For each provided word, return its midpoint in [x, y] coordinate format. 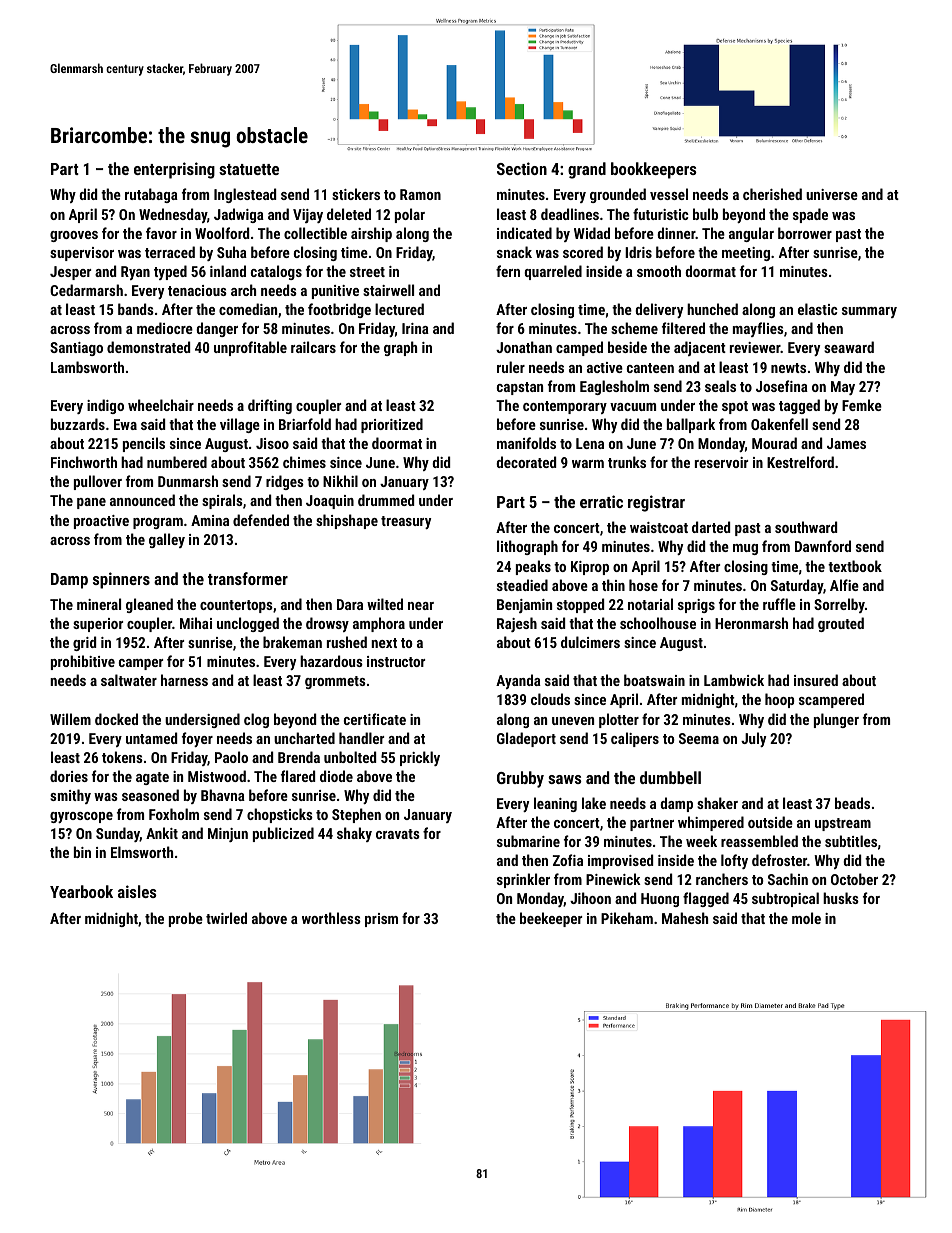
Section [522, 168]
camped [579, 348]
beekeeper [551, 919]
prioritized [392, 425]
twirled [226, 918]
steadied [522, 585]
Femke [862, 405]
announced [142, 500]
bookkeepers [654, 170]
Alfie [844, 585]
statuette [249, 169]
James [846, 443]
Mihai [196, 623]
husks [841, 898]
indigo [105, 406]
